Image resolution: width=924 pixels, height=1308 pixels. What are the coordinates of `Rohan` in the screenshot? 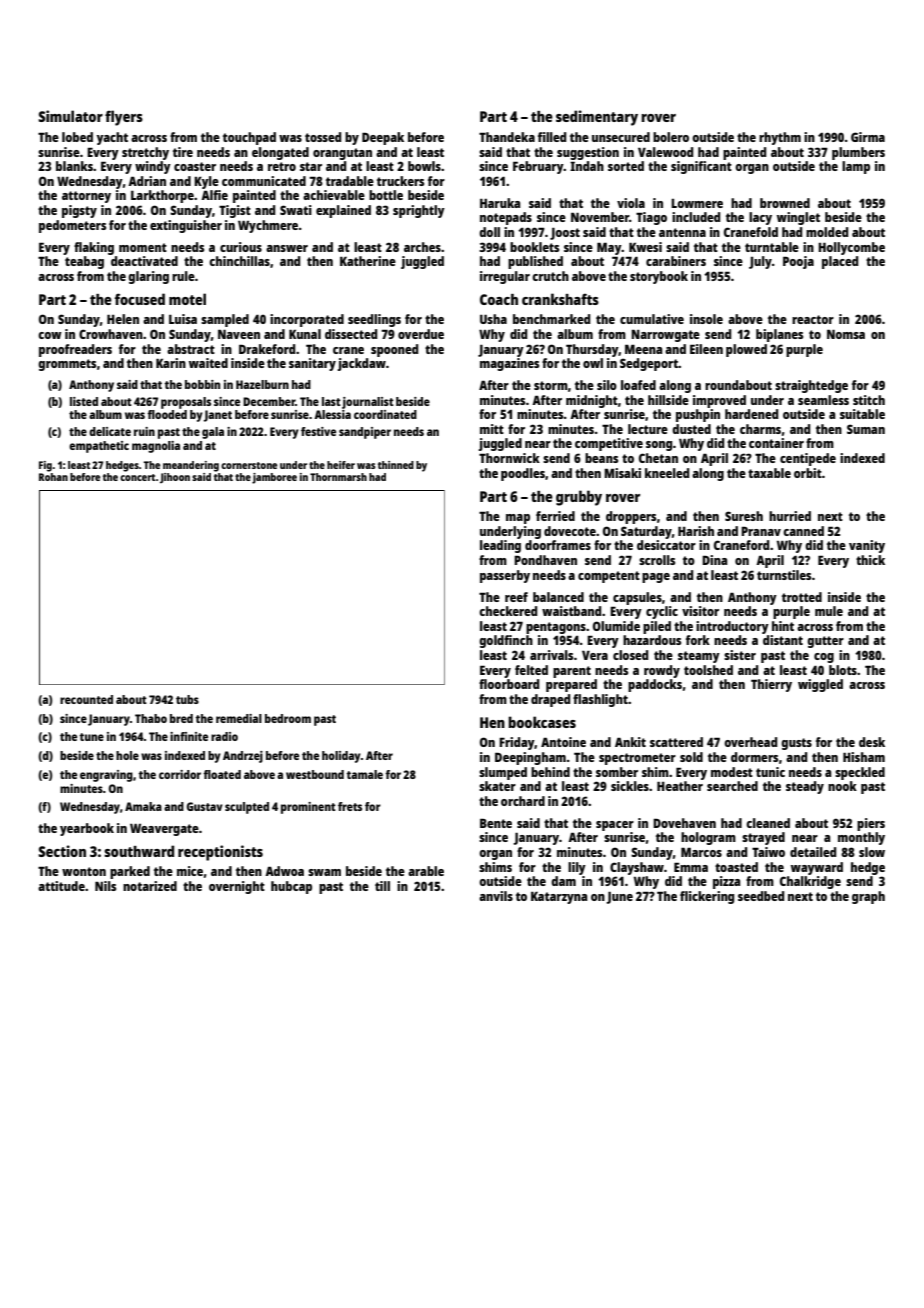 It's located at (53, 477).
